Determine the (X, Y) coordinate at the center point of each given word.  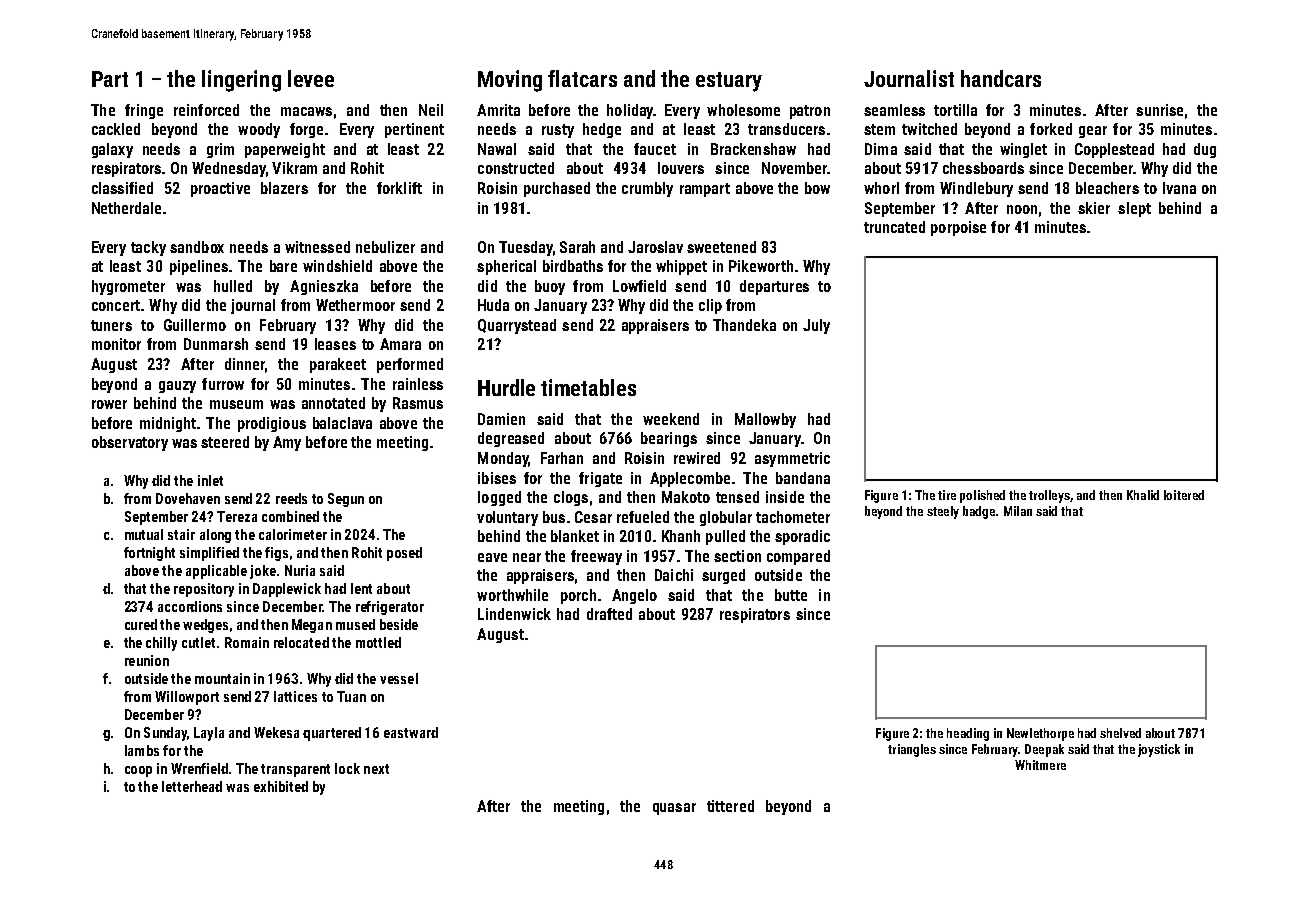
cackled (116, 129)
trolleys (1049, 496)
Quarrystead (517, 326)
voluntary (507, 518)
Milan (1018, 511)
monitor (116, 344)
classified (122, 188)
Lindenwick (514, 614)
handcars (1001, 78)
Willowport (187, 698)
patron (810, 112)
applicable (216, 572)
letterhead (192, 786)
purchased (557, 189)
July (816, 326)
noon (1022, 209)
